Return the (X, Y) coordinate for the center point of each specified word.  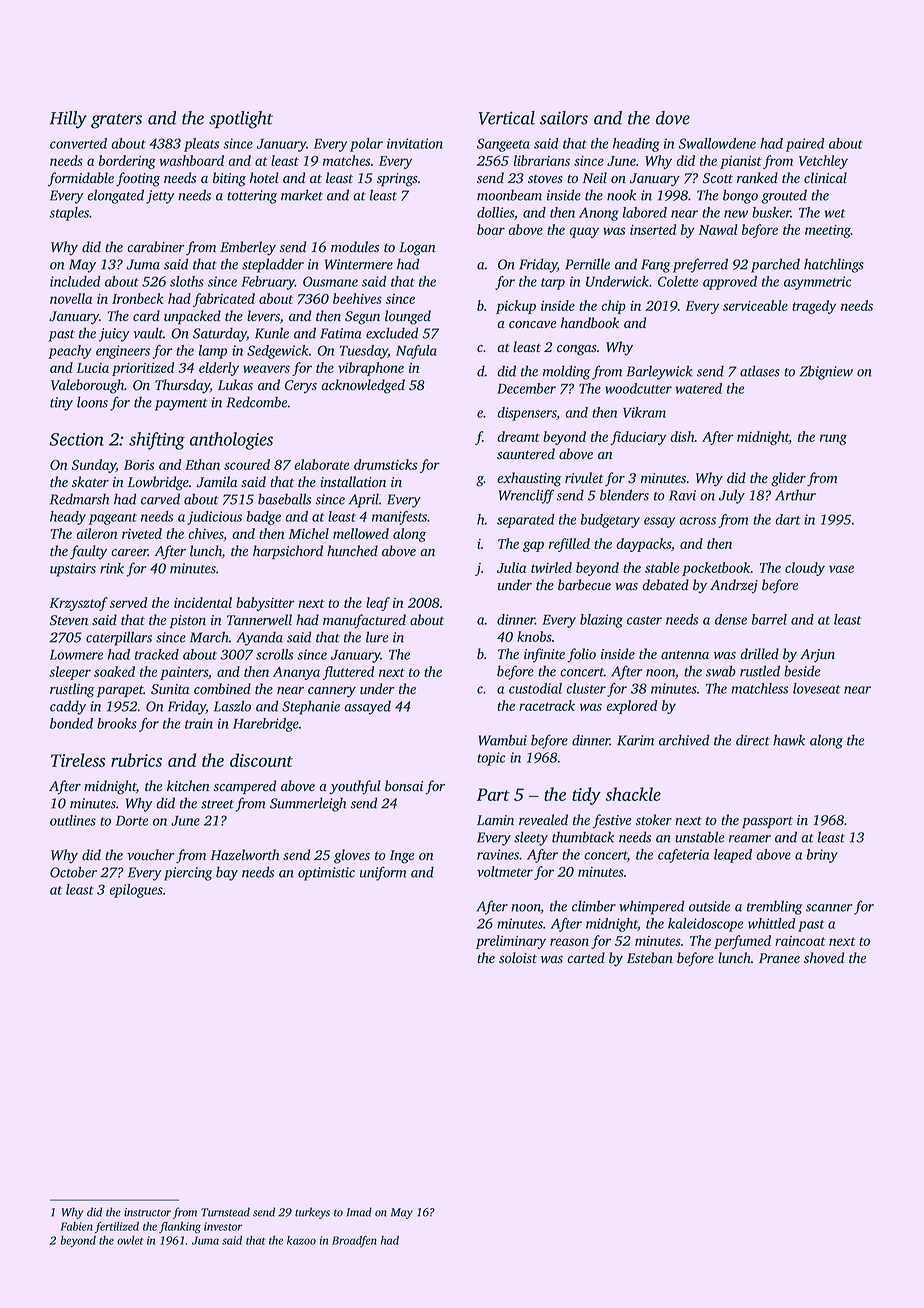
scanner (829, 908)
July (732, 496)
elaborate (321, 464)
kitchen (188, 785)
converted (78, 143)
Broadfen (354, 1241)
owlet (130, 1240)
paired (805, 145)
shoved (824, 957)
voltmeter (505, 871)
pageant (113, 519)
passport (767, 822)
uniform (383, 873)
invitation (415, 143)
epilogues (136, 891)
